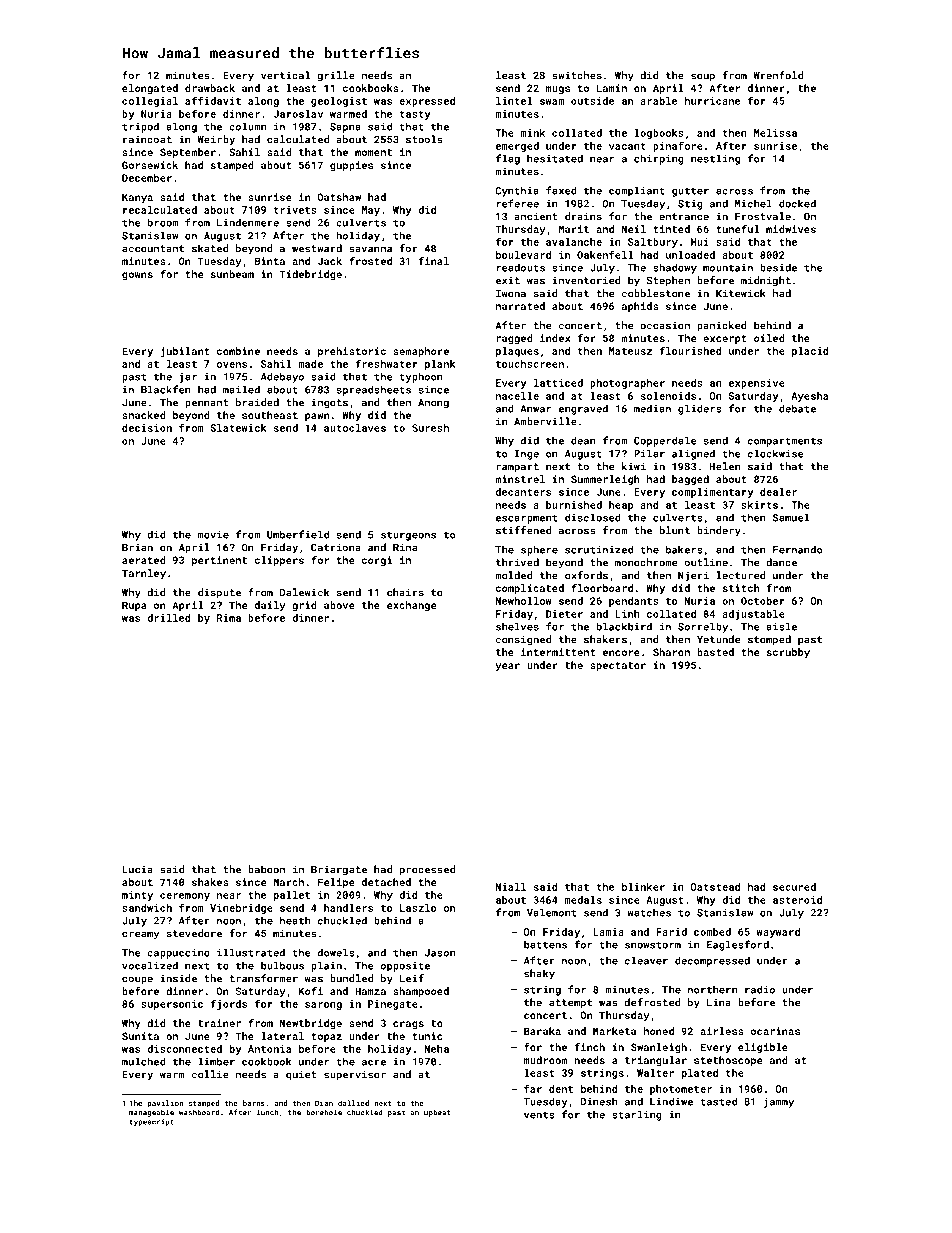  I want to click on grid, so click(304, 606).
